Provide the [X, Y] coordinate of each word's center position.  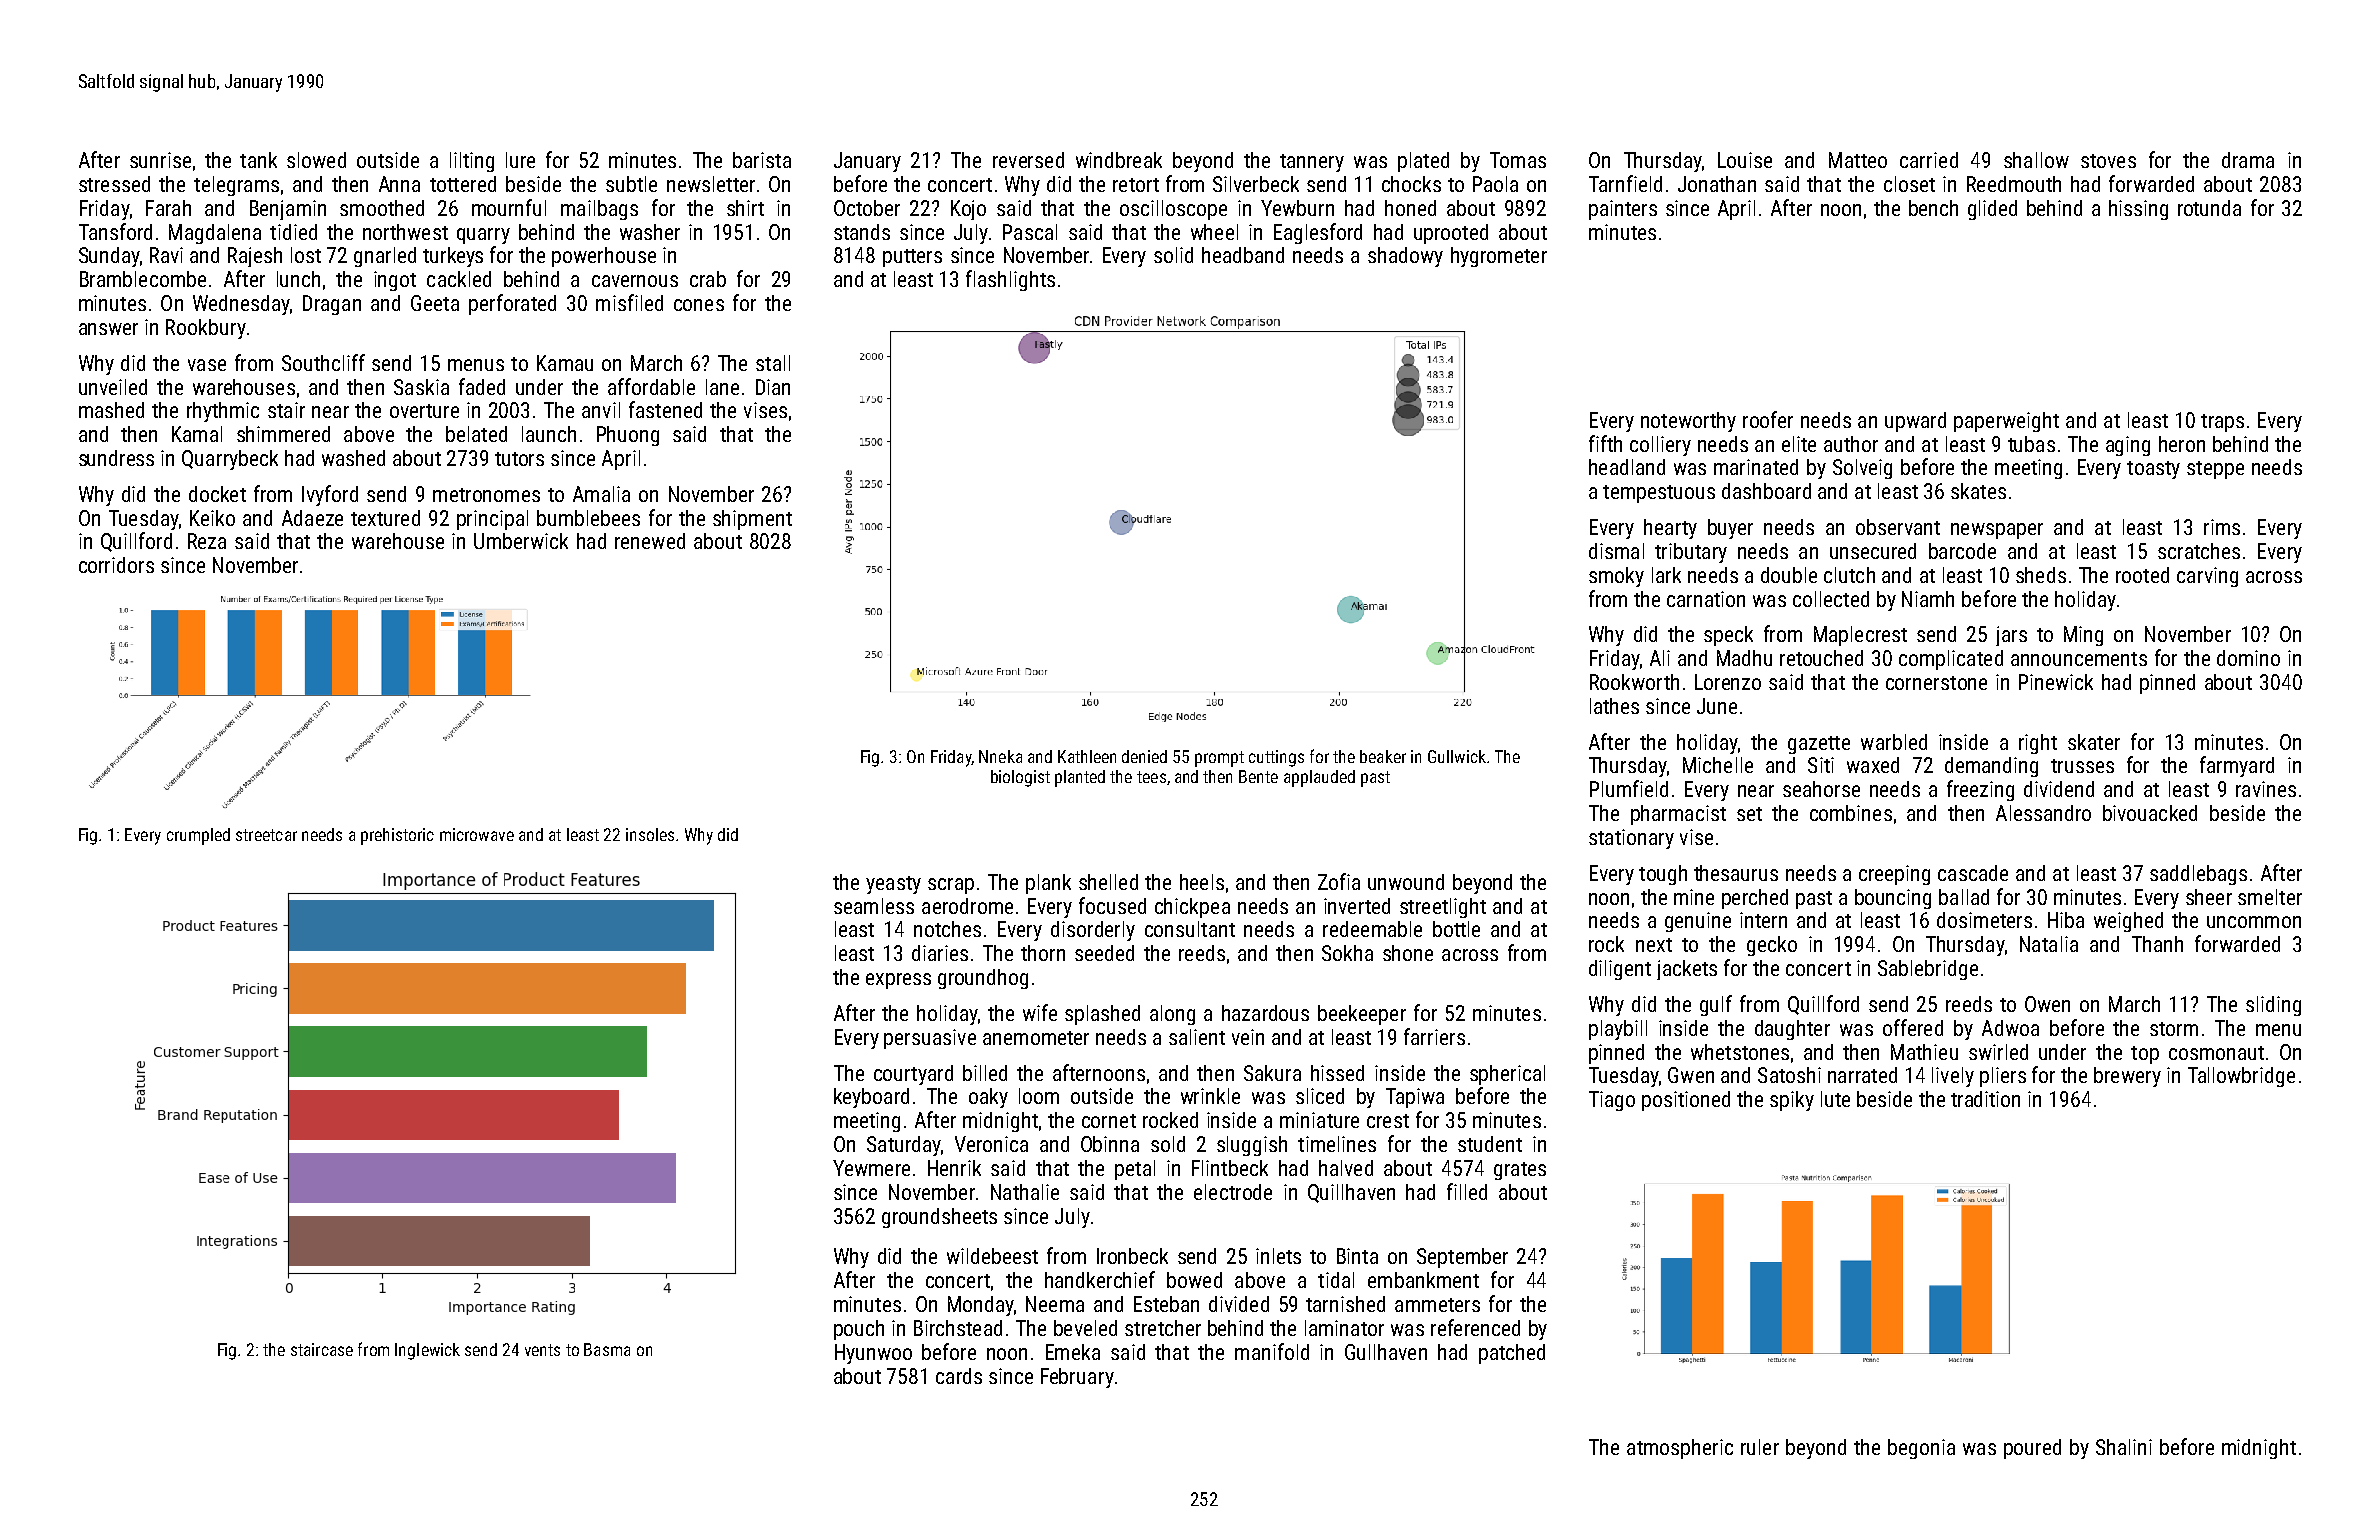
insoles [650, 834]
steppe [2215, 470]
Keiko [212, 518]
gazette [1819, 745]
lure [520, 160]
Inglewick [427, 1351]
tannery [1312, 163]
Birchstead [958, 1328]
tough [1663, 875]
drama [2248, 160]
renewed [650, 541]
